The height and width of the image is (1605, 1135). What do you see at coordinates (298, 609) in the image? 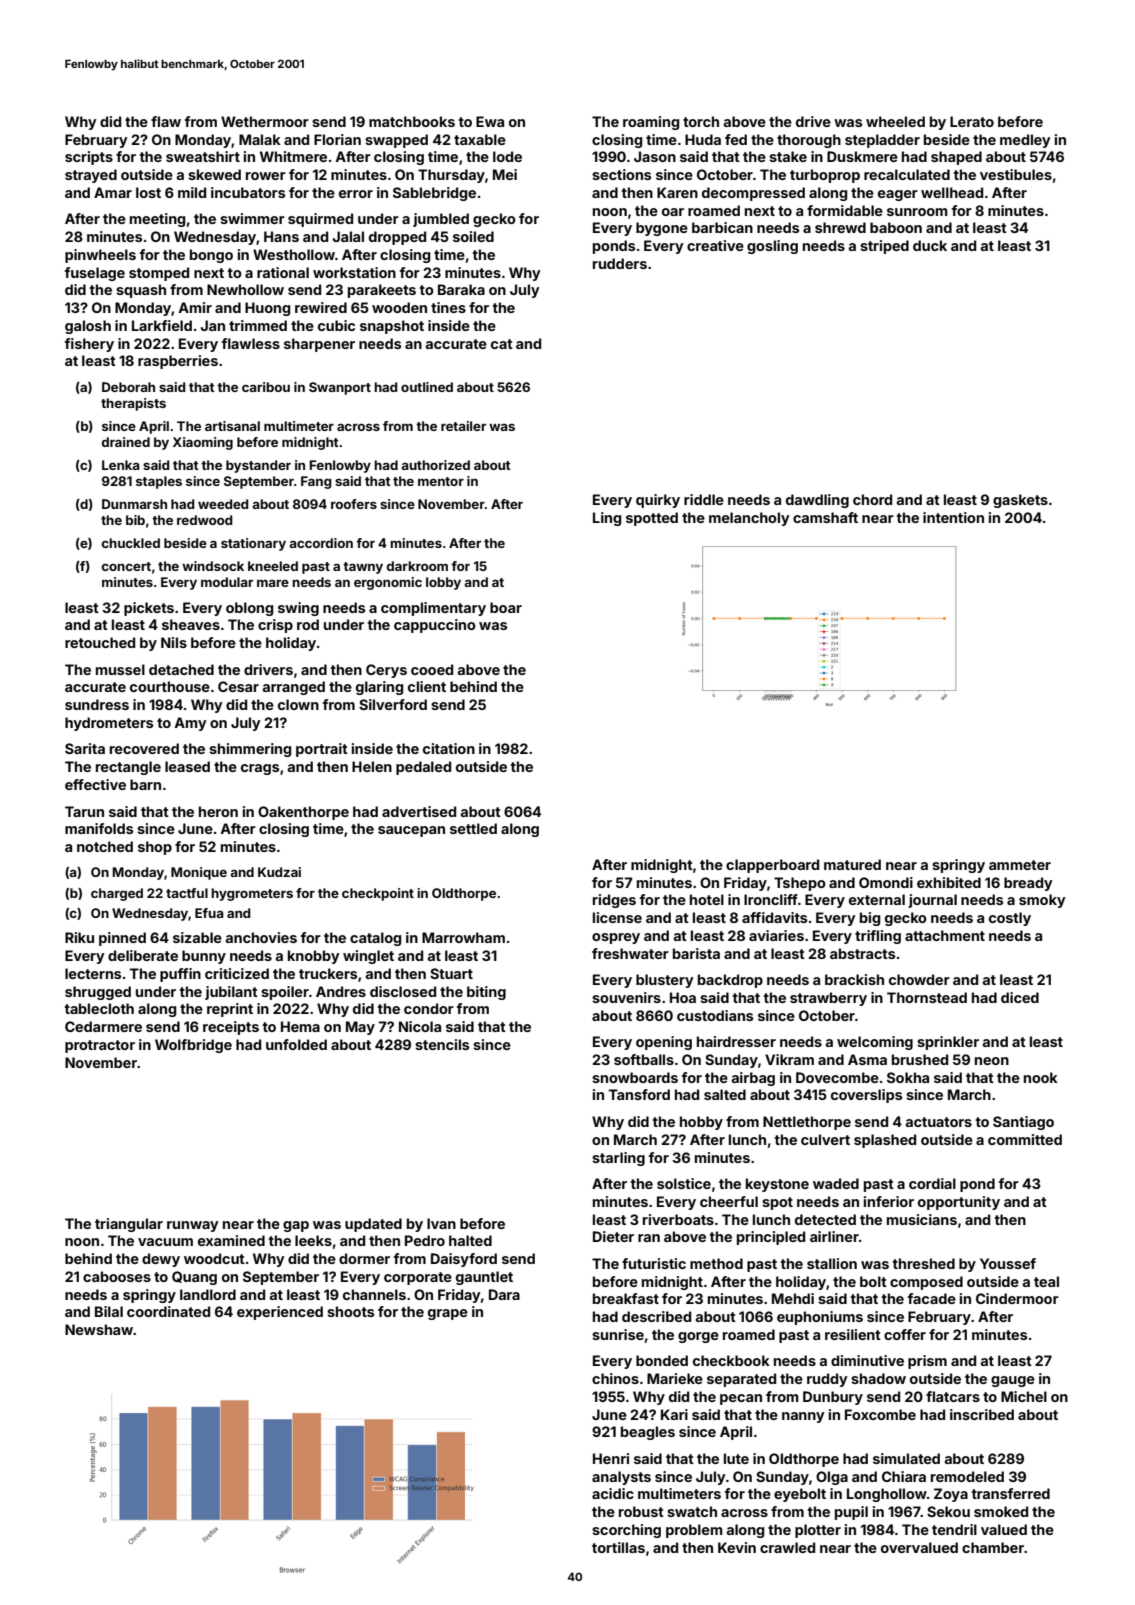
I see `swing` at bounding box center [298, 609].
